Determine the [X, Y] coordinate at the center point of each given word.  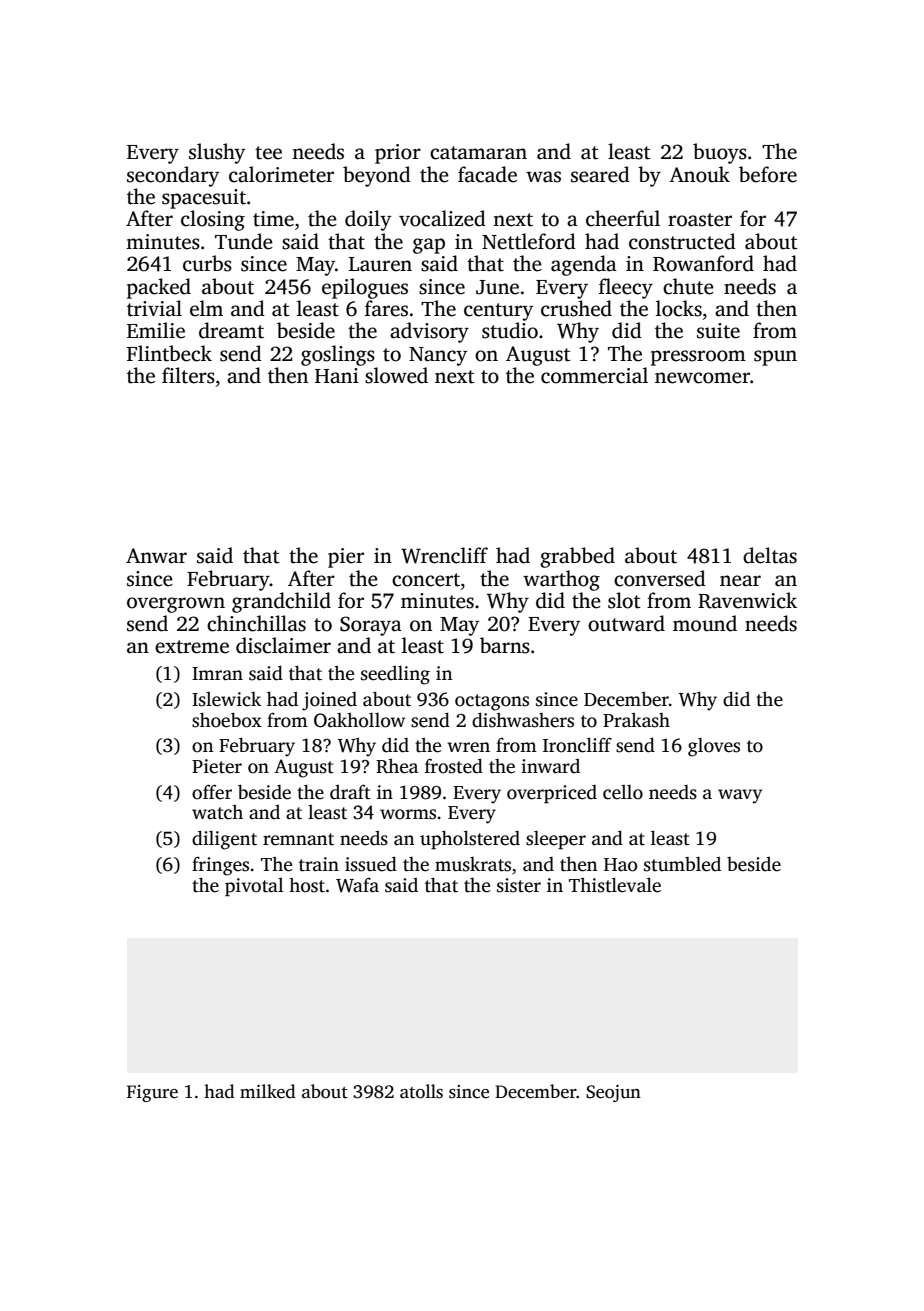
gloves [714, 747]
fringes [220, 866]
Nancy [438, 356]
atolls [421, 1091]
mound [705, 623]
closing [213, 220]
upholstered [470, 839]
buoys [720, 153]
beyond [377, 176]
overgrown [176, 605]
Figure [152, 1093]
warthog [561, 580]
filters [188, 375]
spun [775, 358]
